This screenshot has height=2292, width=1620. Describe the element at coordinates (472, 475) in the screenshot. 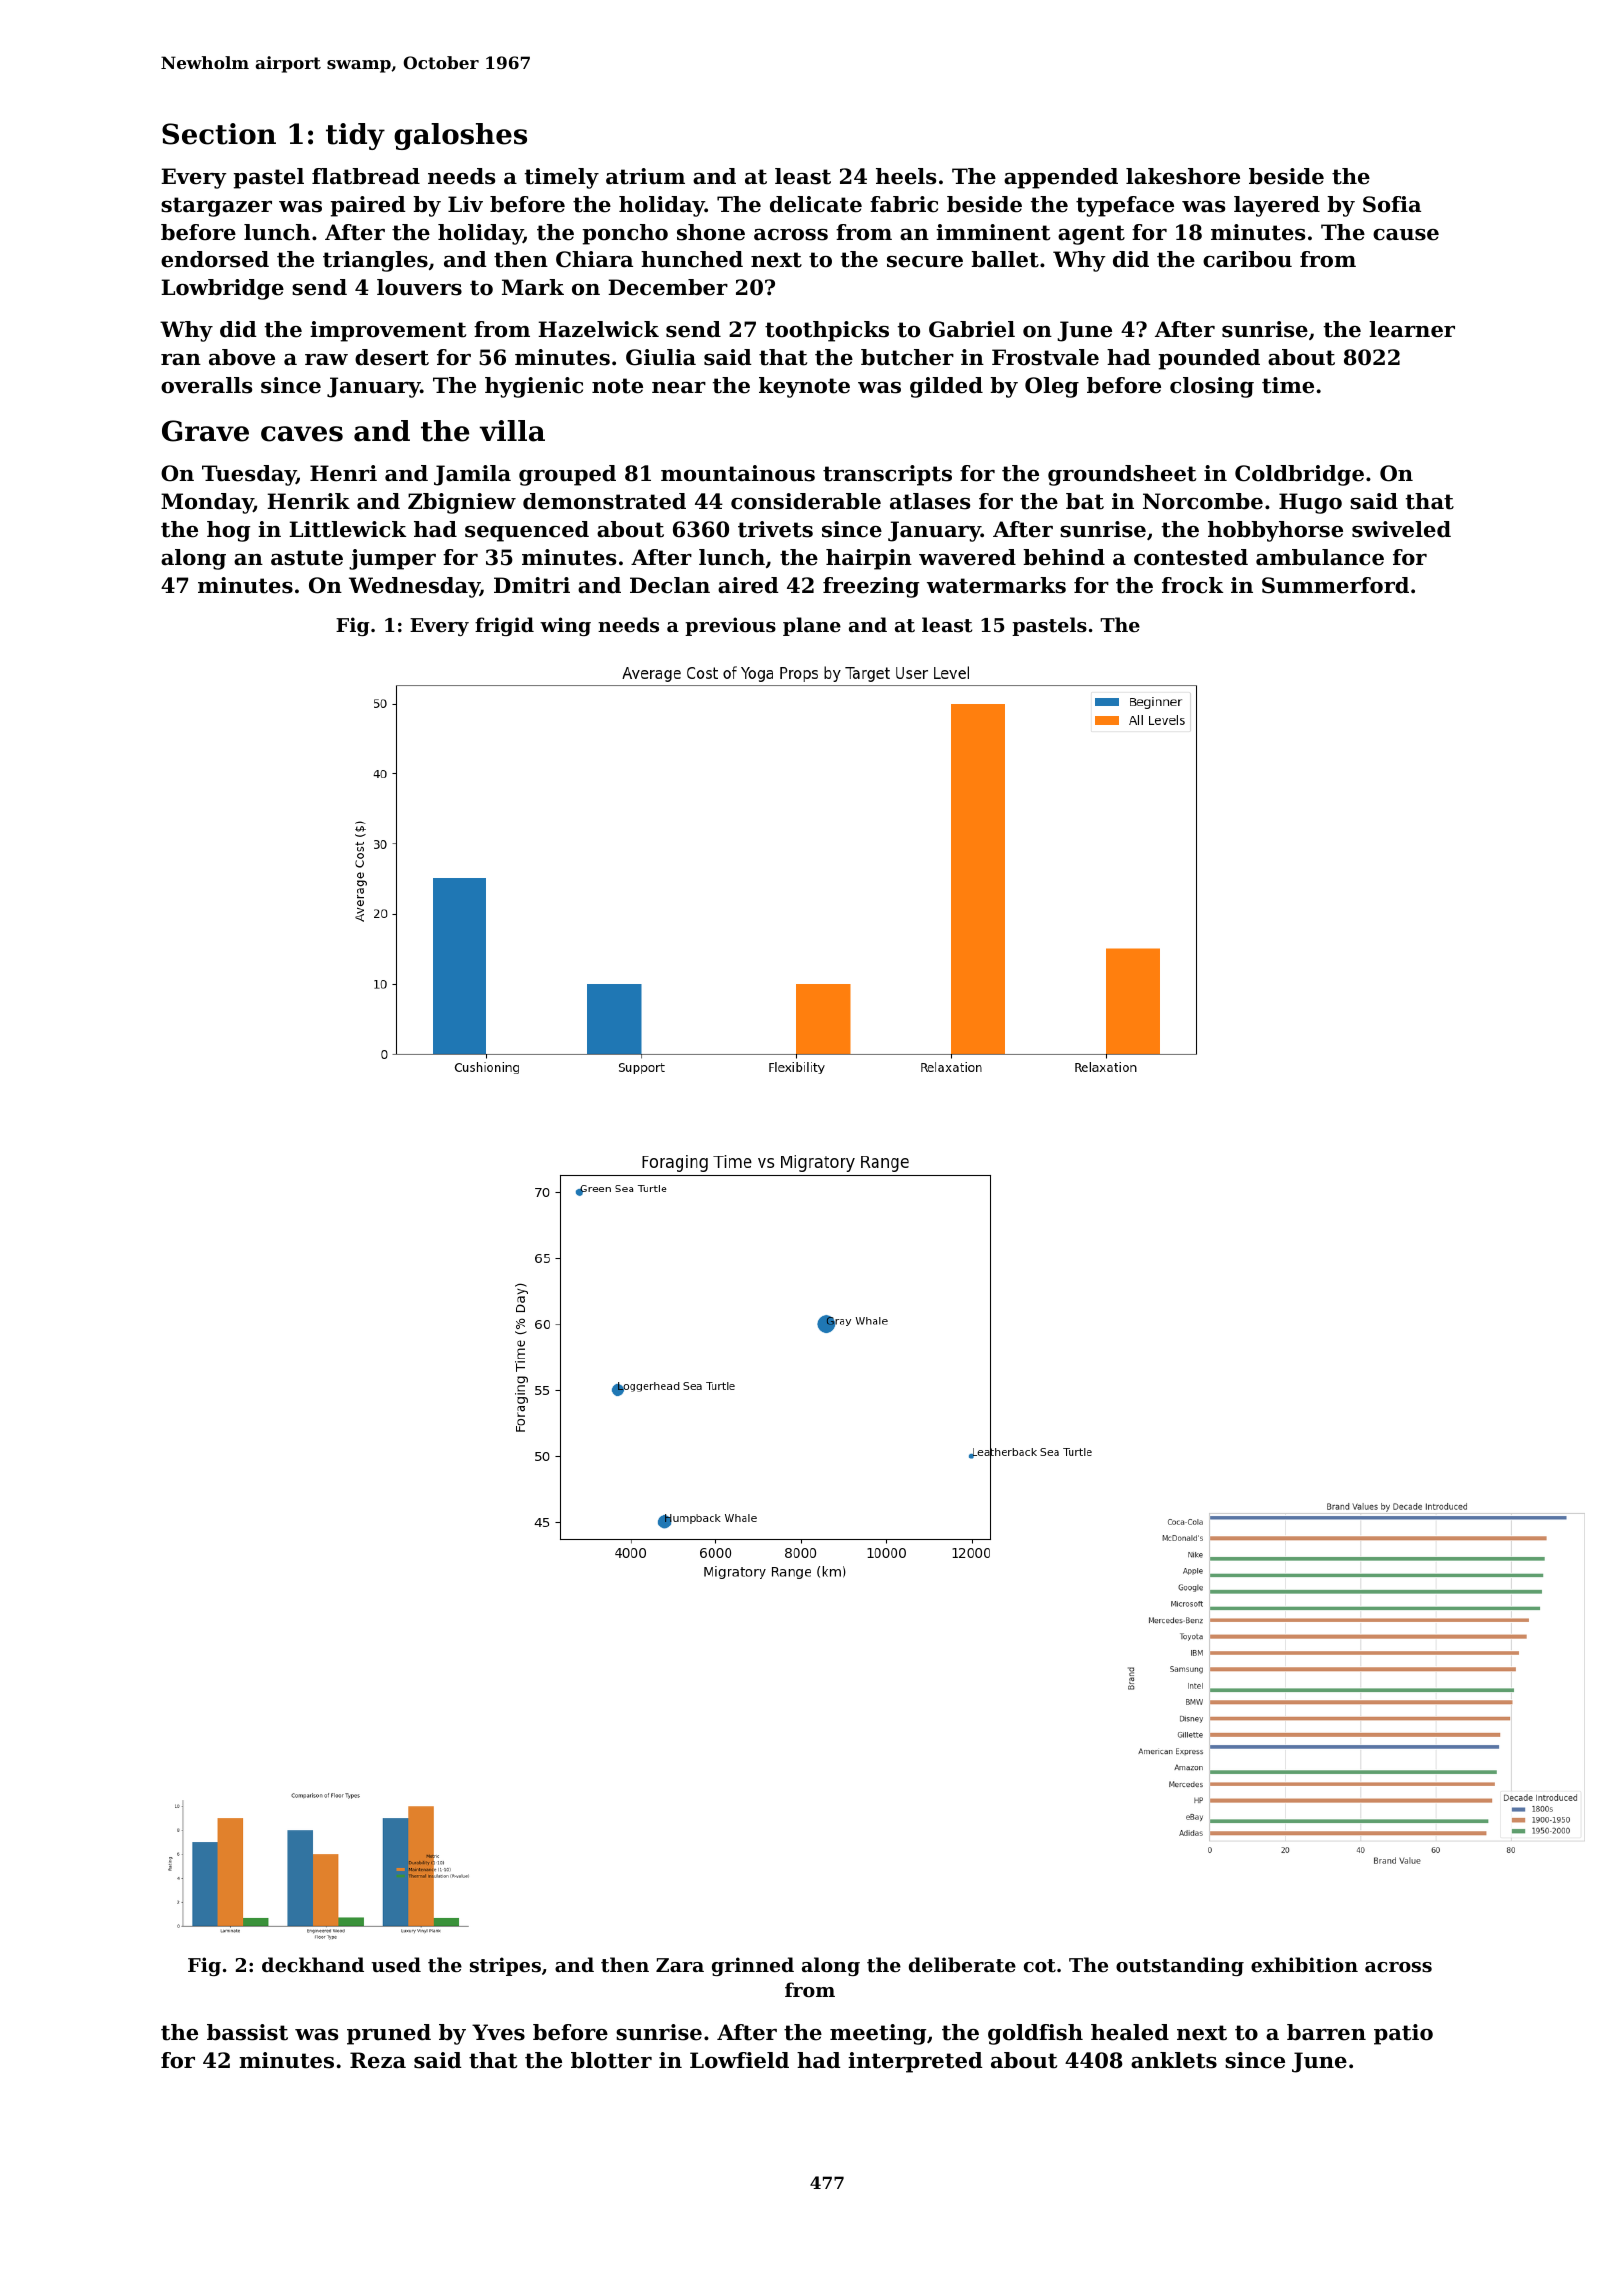

I see `Jamila` at that location.
